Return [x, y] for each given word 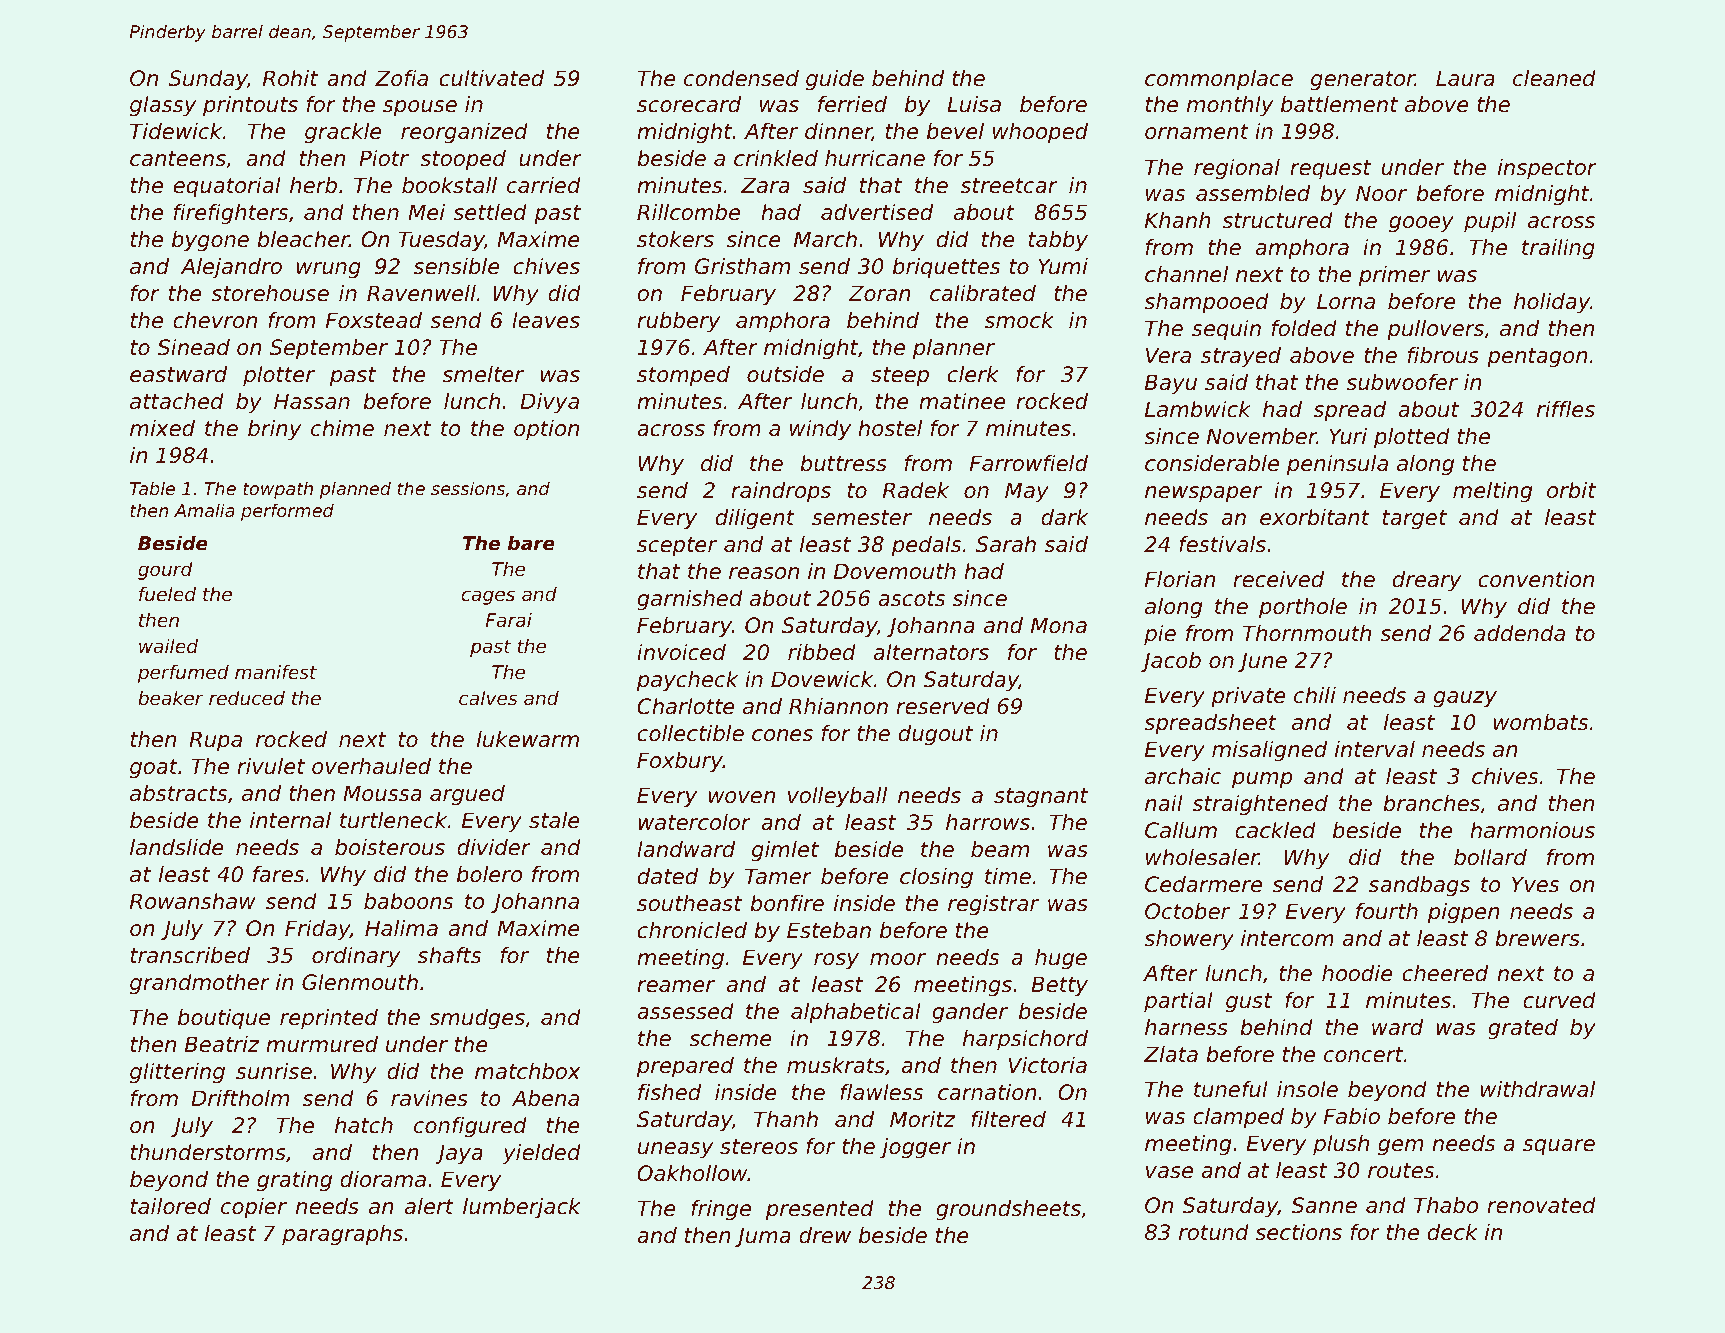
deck [1453, 1232]
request [1331, 170]
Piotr [384, 158]
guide [835, 80]
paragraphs [342, 1235]
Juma [763, 1237]
